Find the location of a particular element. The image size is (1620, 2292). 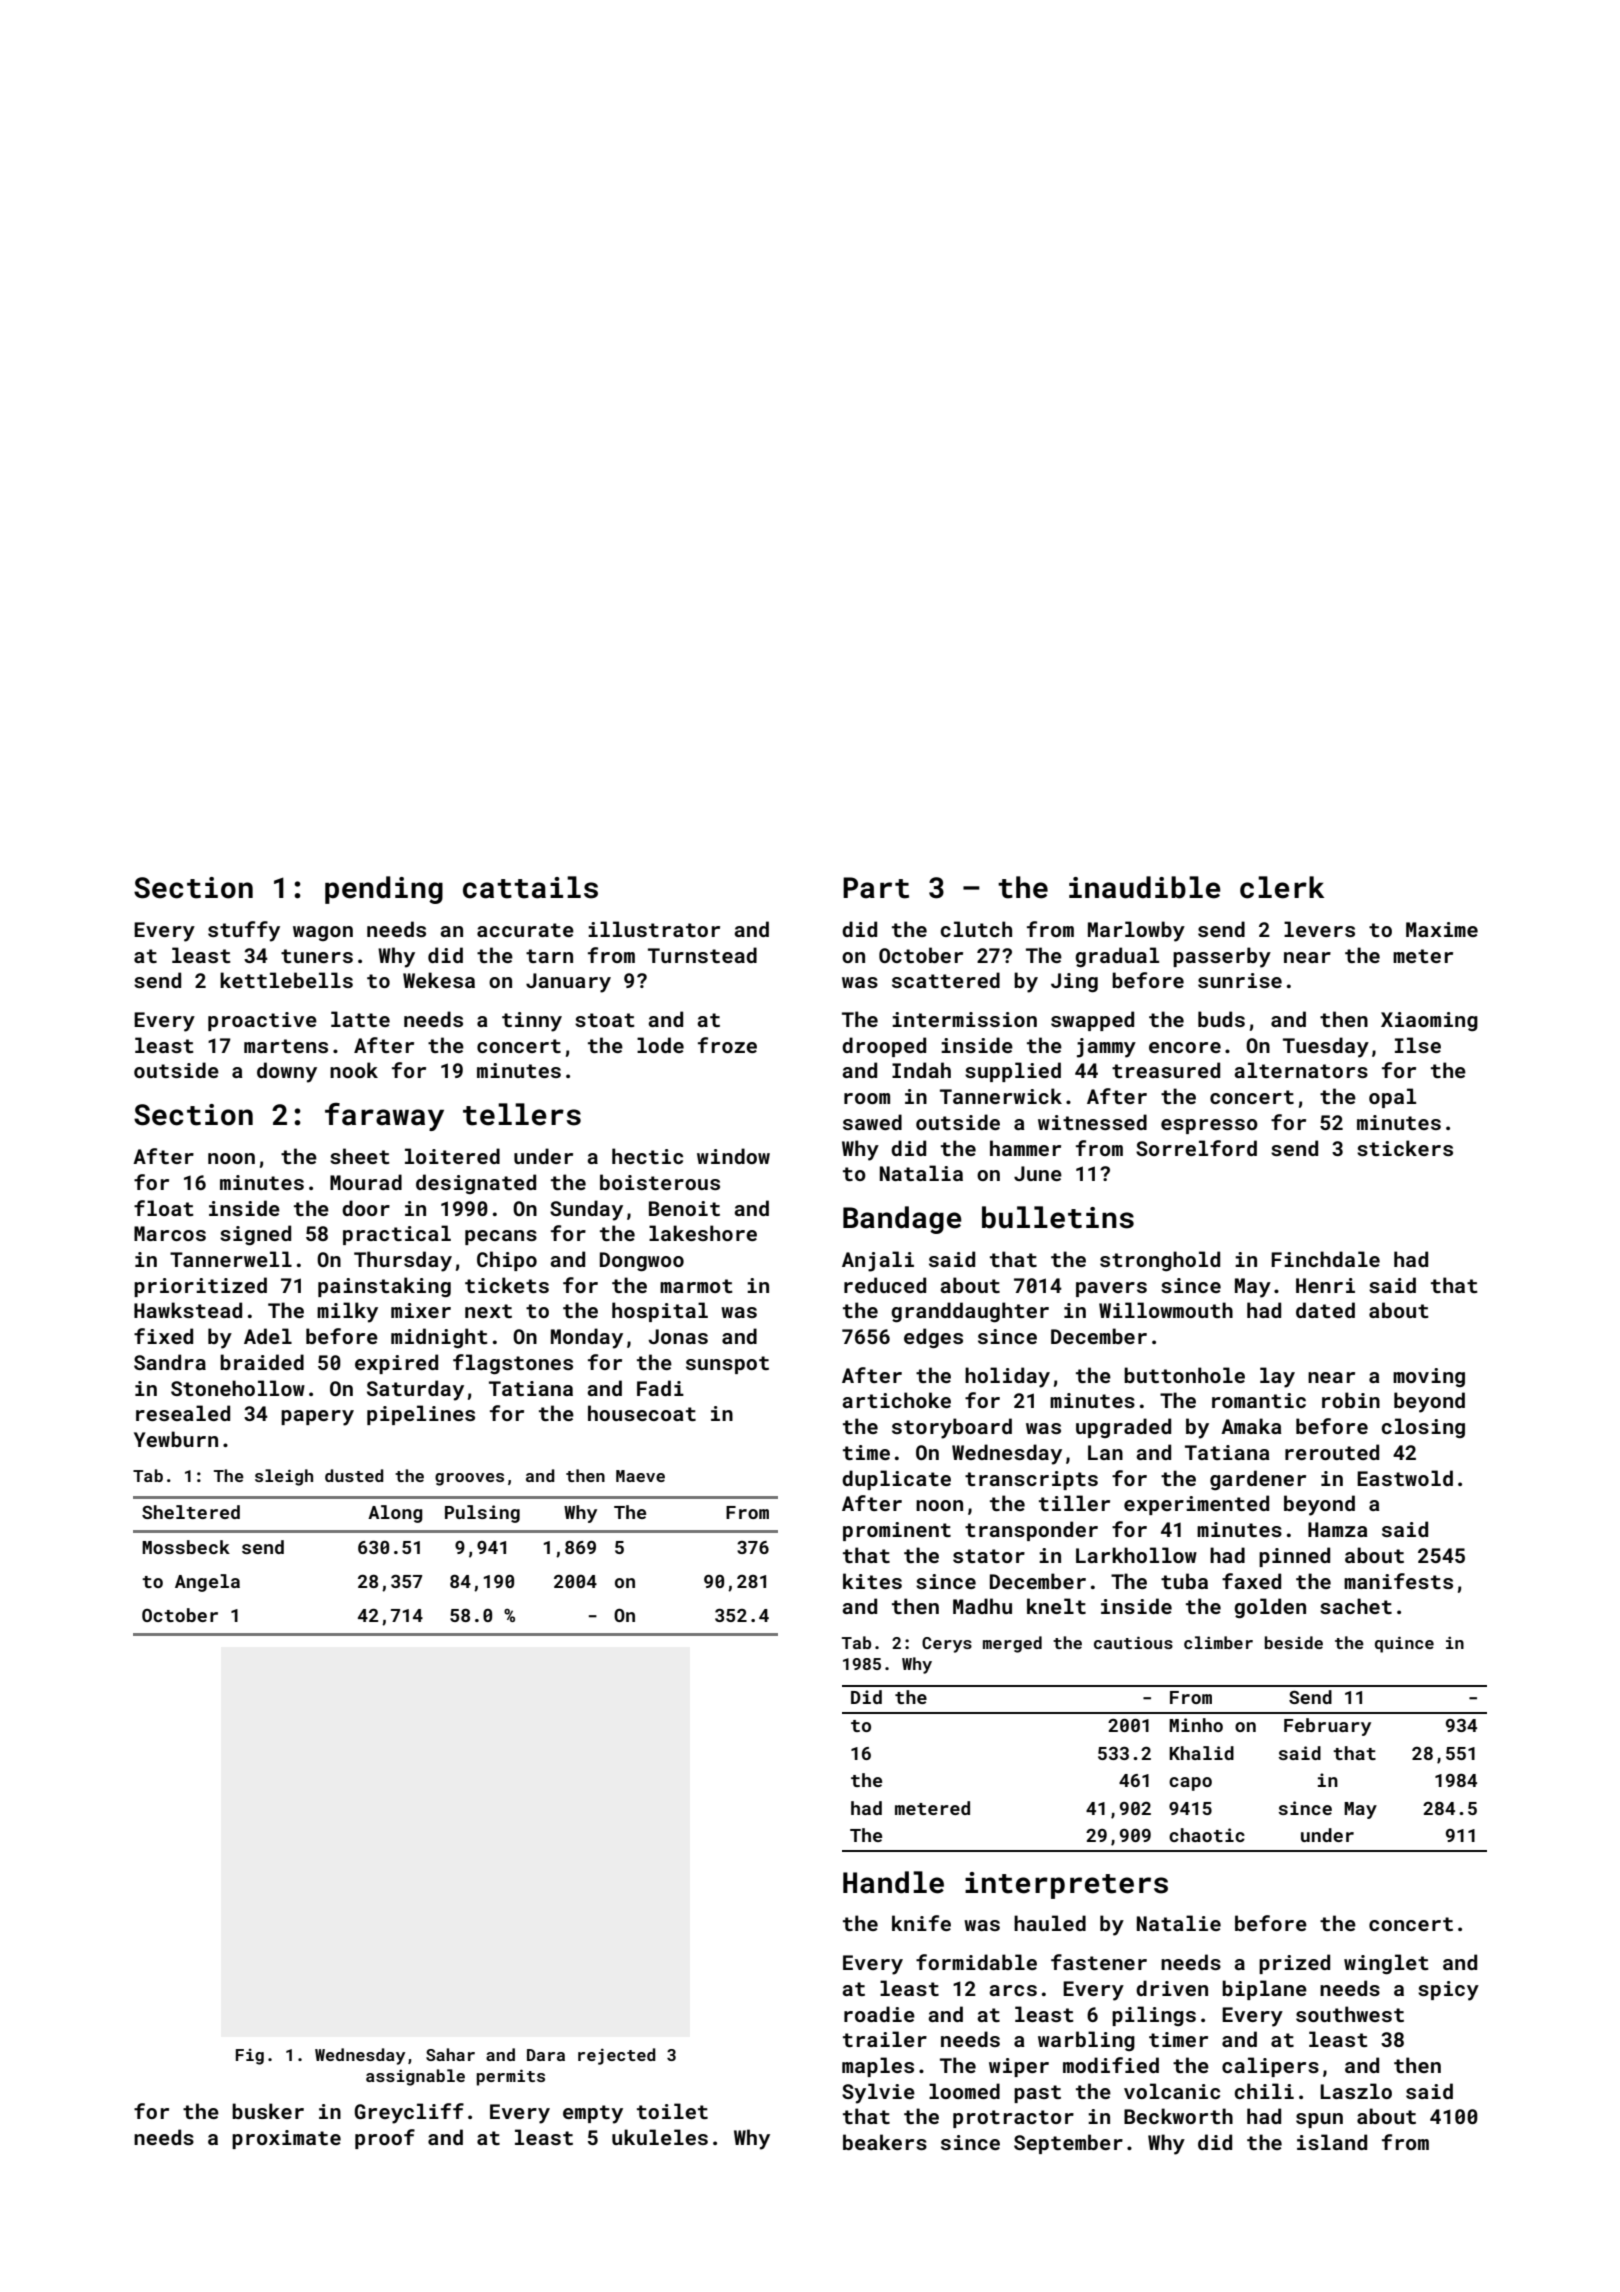

proximate is located at coordinates (286, 2139).
